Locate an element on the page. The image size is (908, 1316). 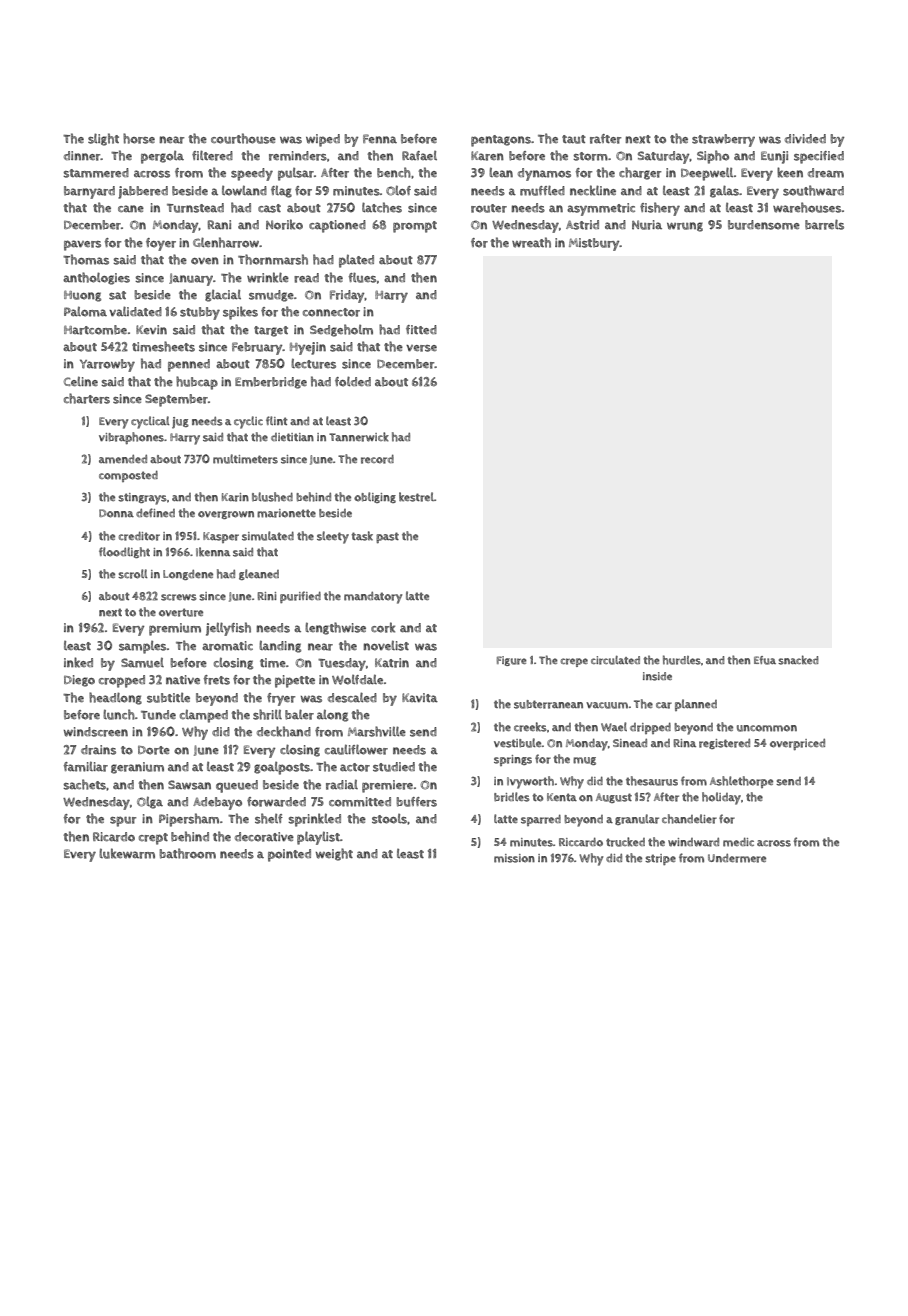
Turnstead is located at coordinates (195, 208).
